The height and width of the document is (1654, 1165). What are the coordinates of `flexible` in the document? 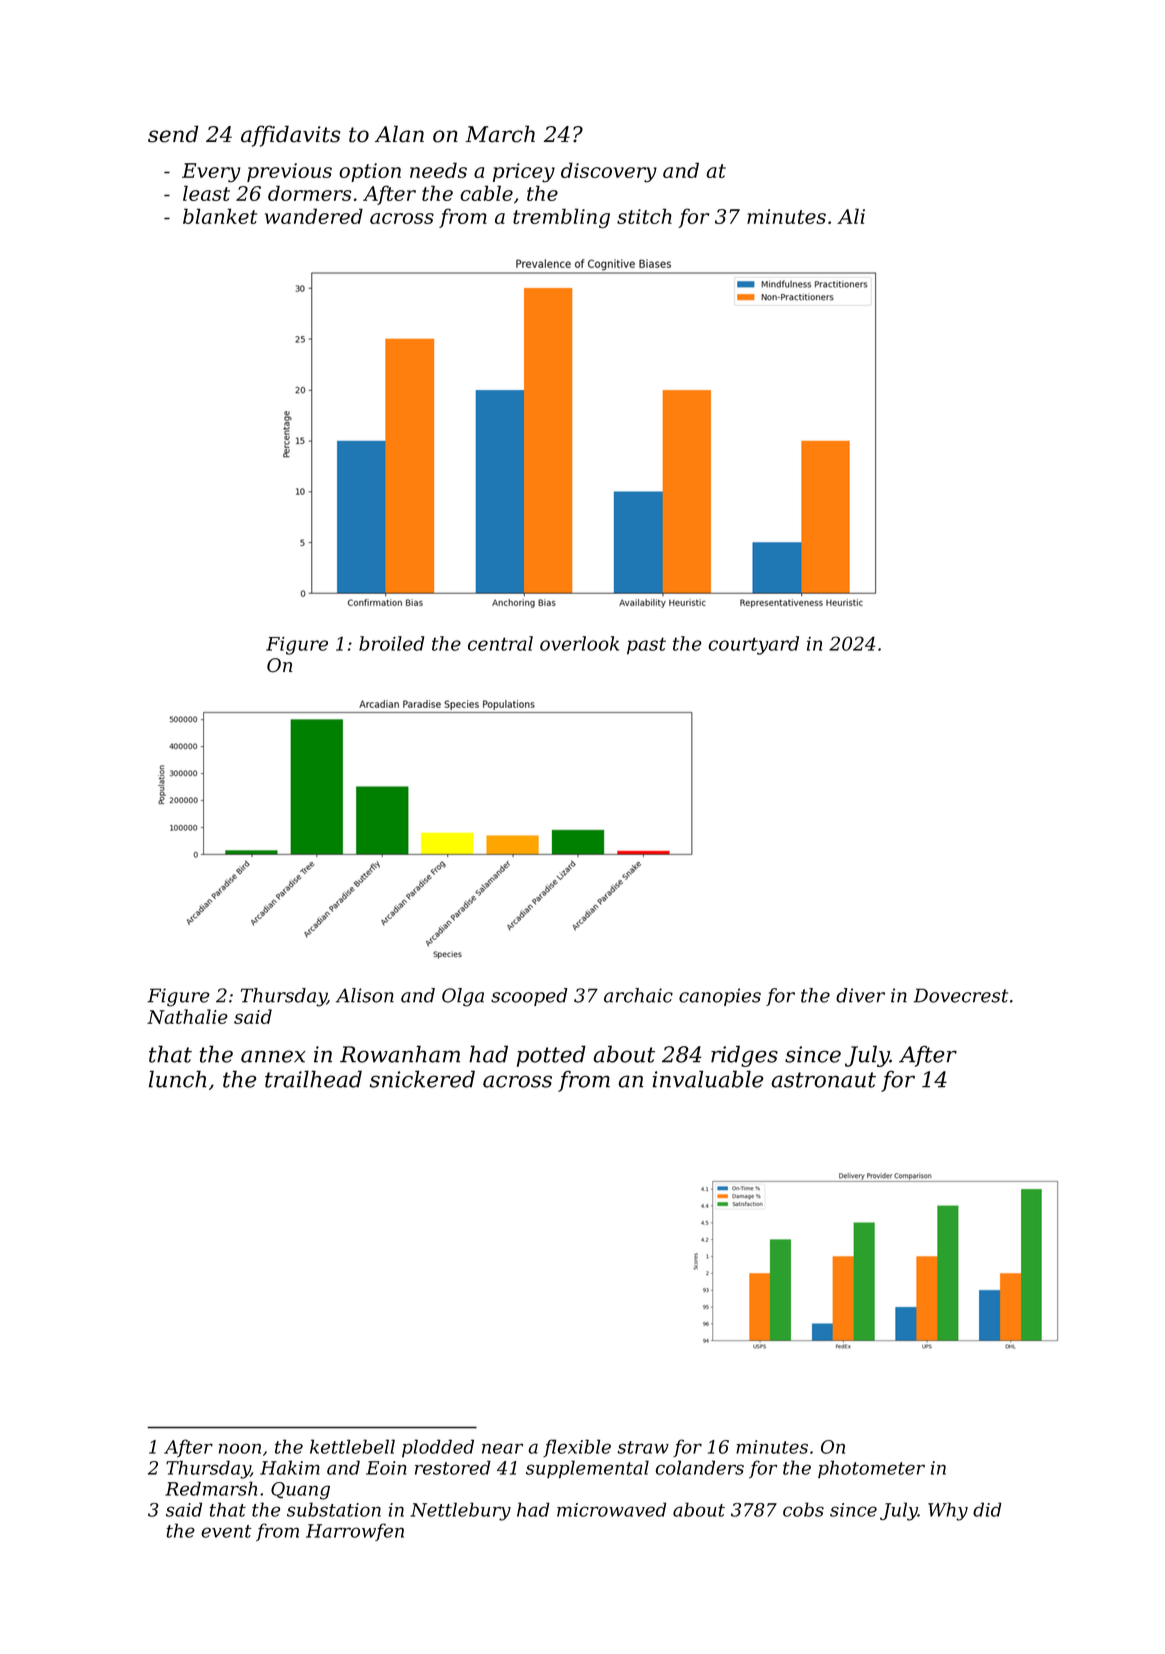 It's located at (577, 1448).
